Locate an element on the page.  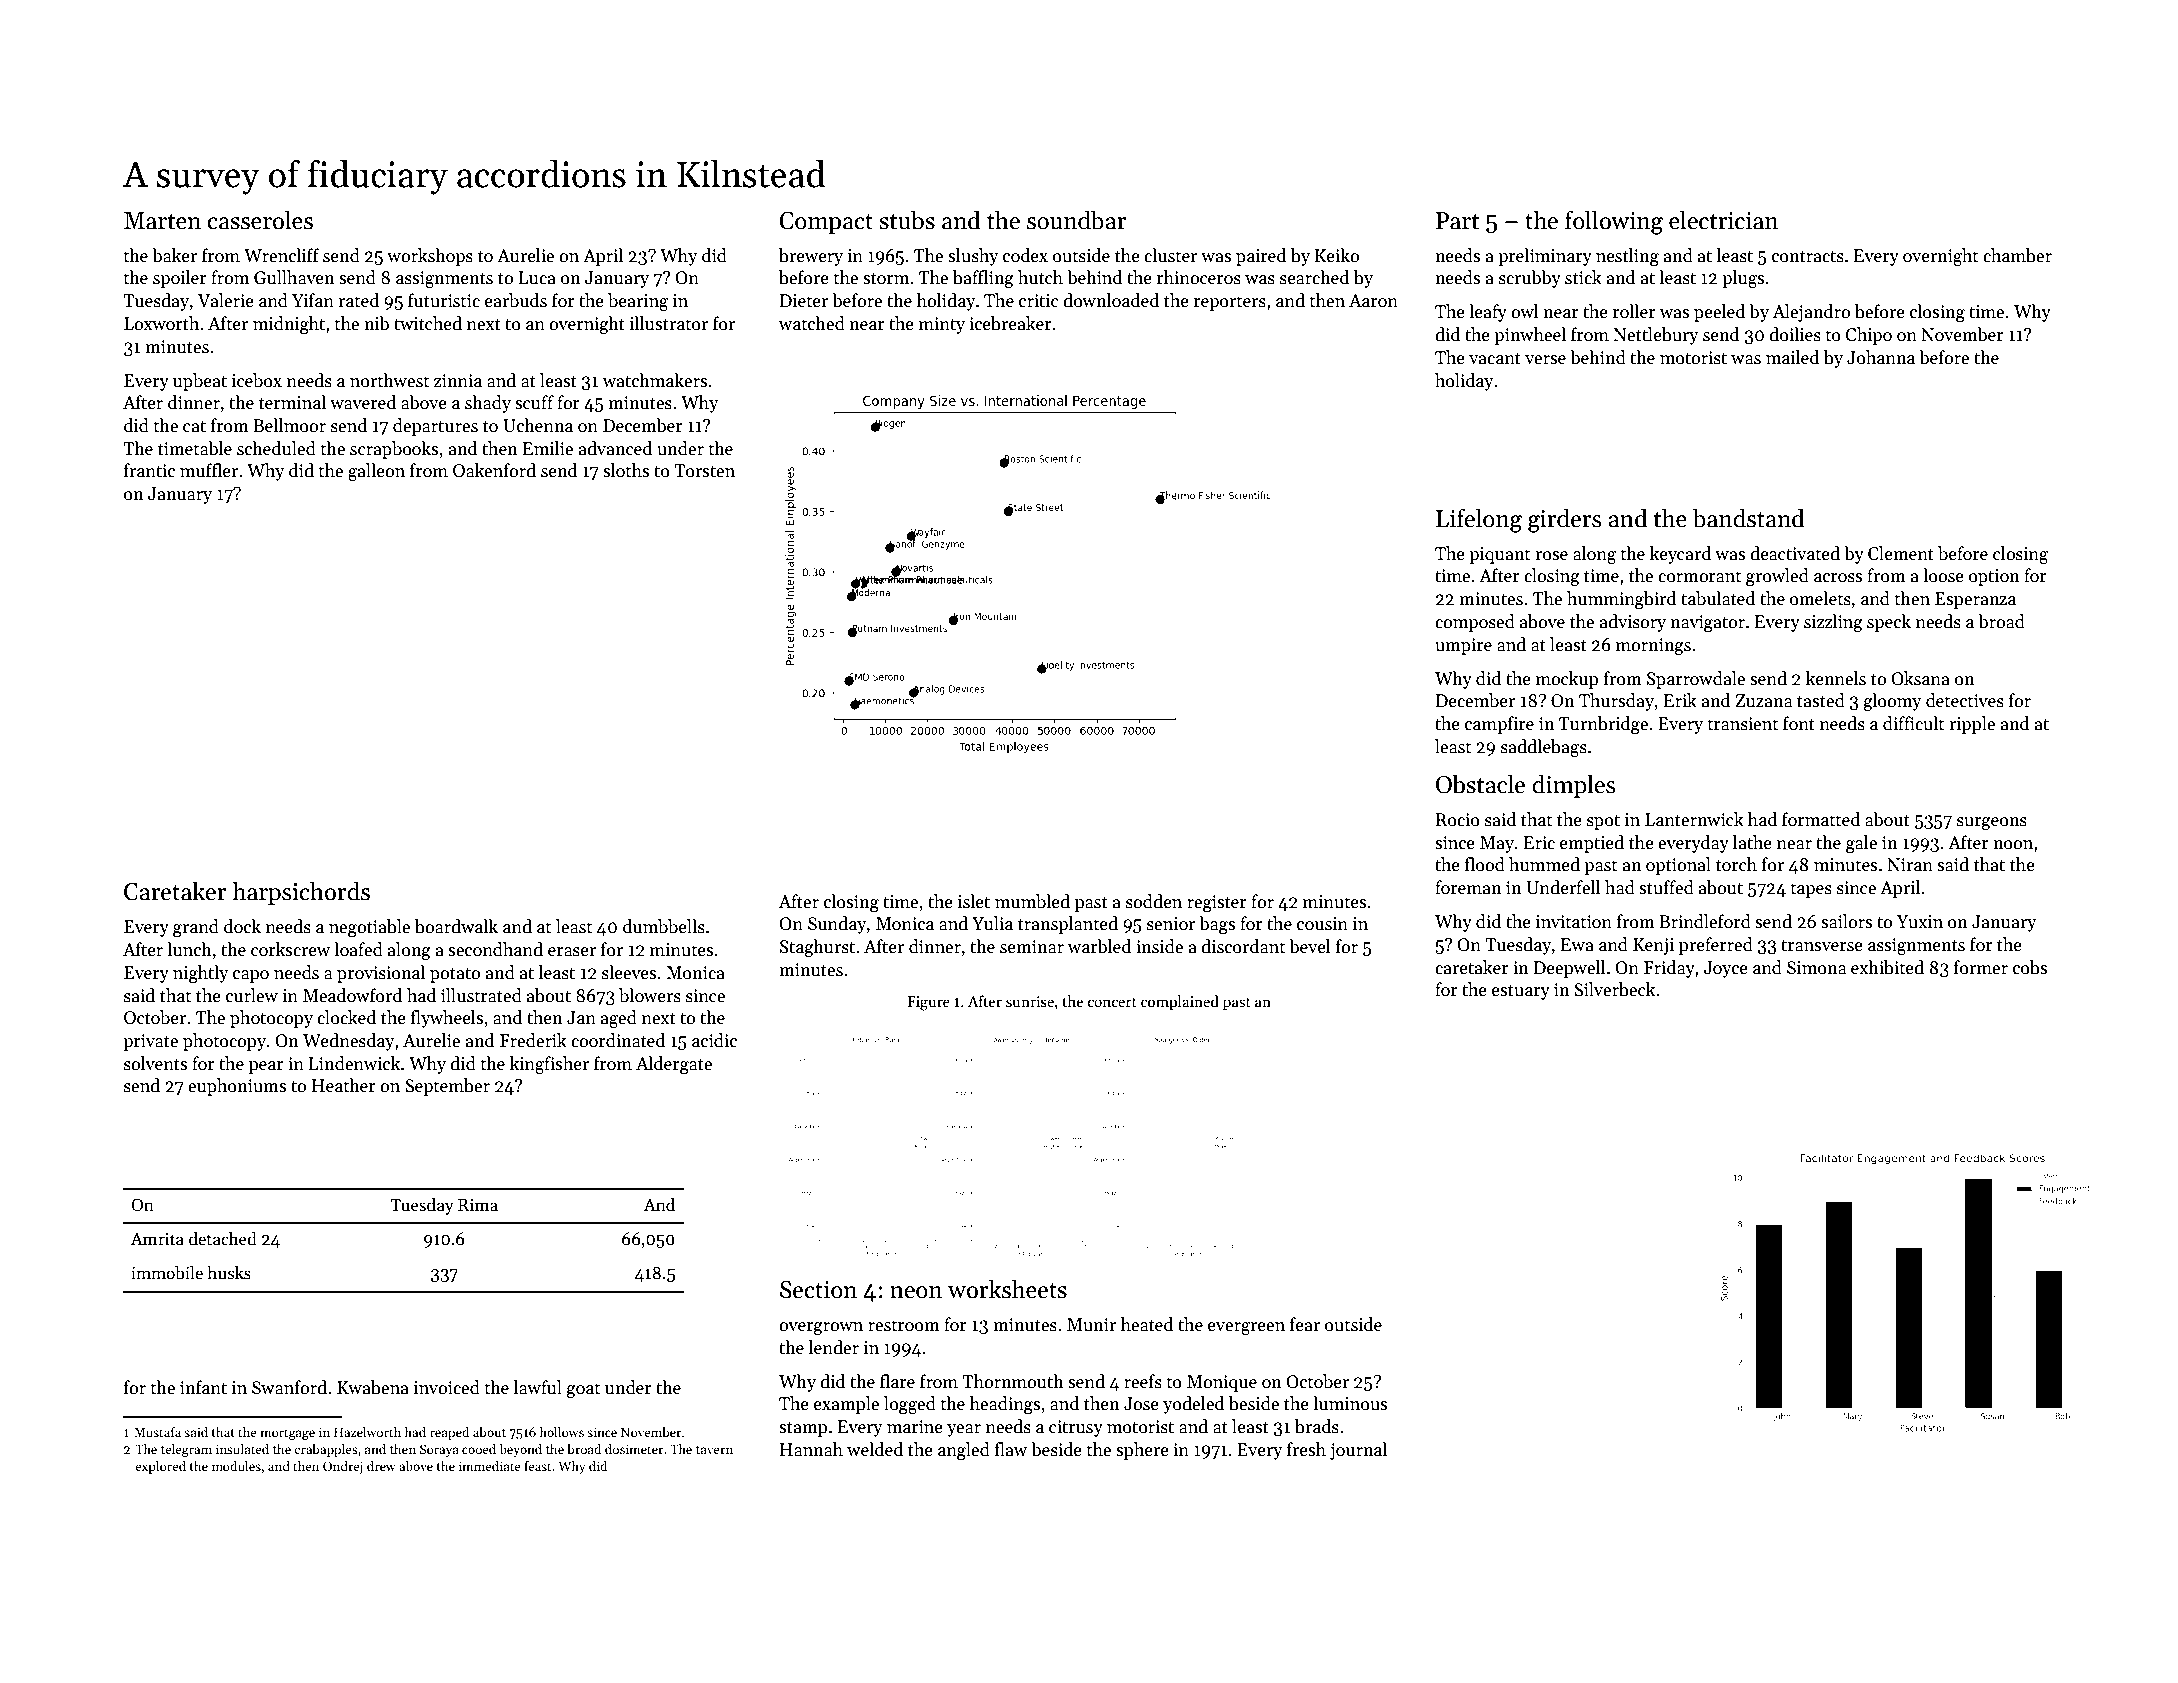
lawful is located at coordinates (538, 1387).
